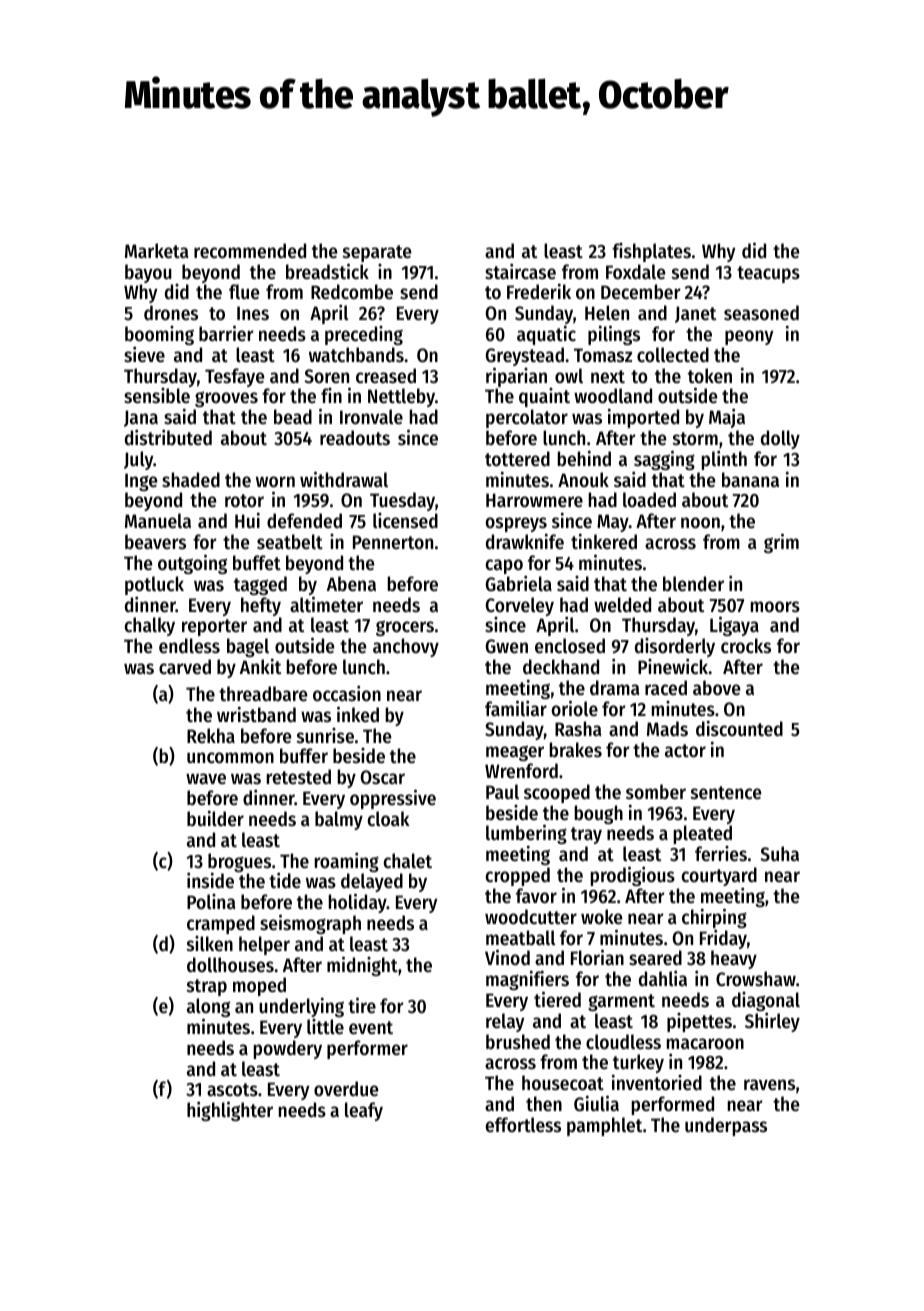 The width and height of the screenshot is (924, 1311). What do you see at coordinates (621, 1002) in the screenshot?
I see `garment` at bounding box center [621, 1002].
